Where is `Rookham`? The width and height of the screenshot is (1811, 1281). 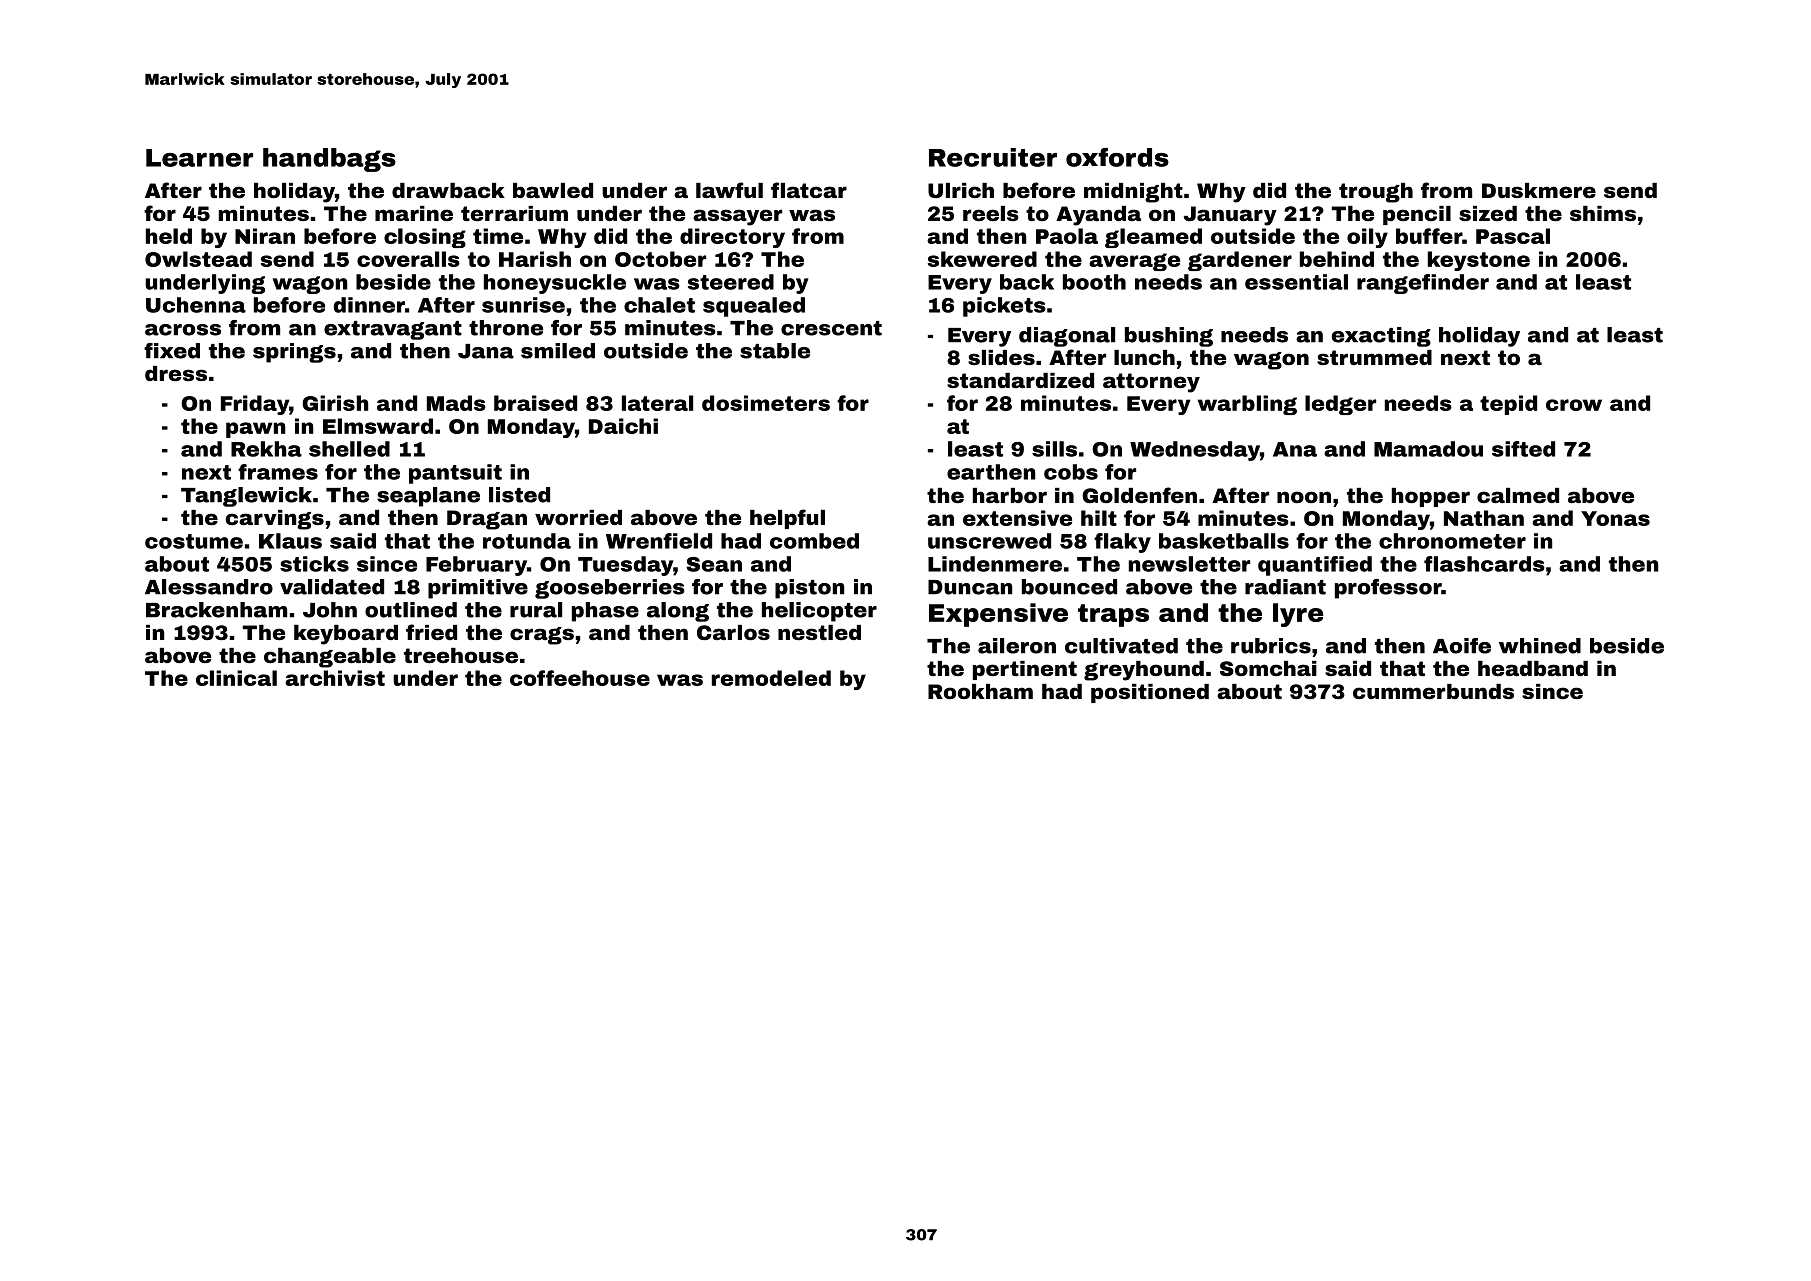 Rookham is located at coordinates (980, 691).
